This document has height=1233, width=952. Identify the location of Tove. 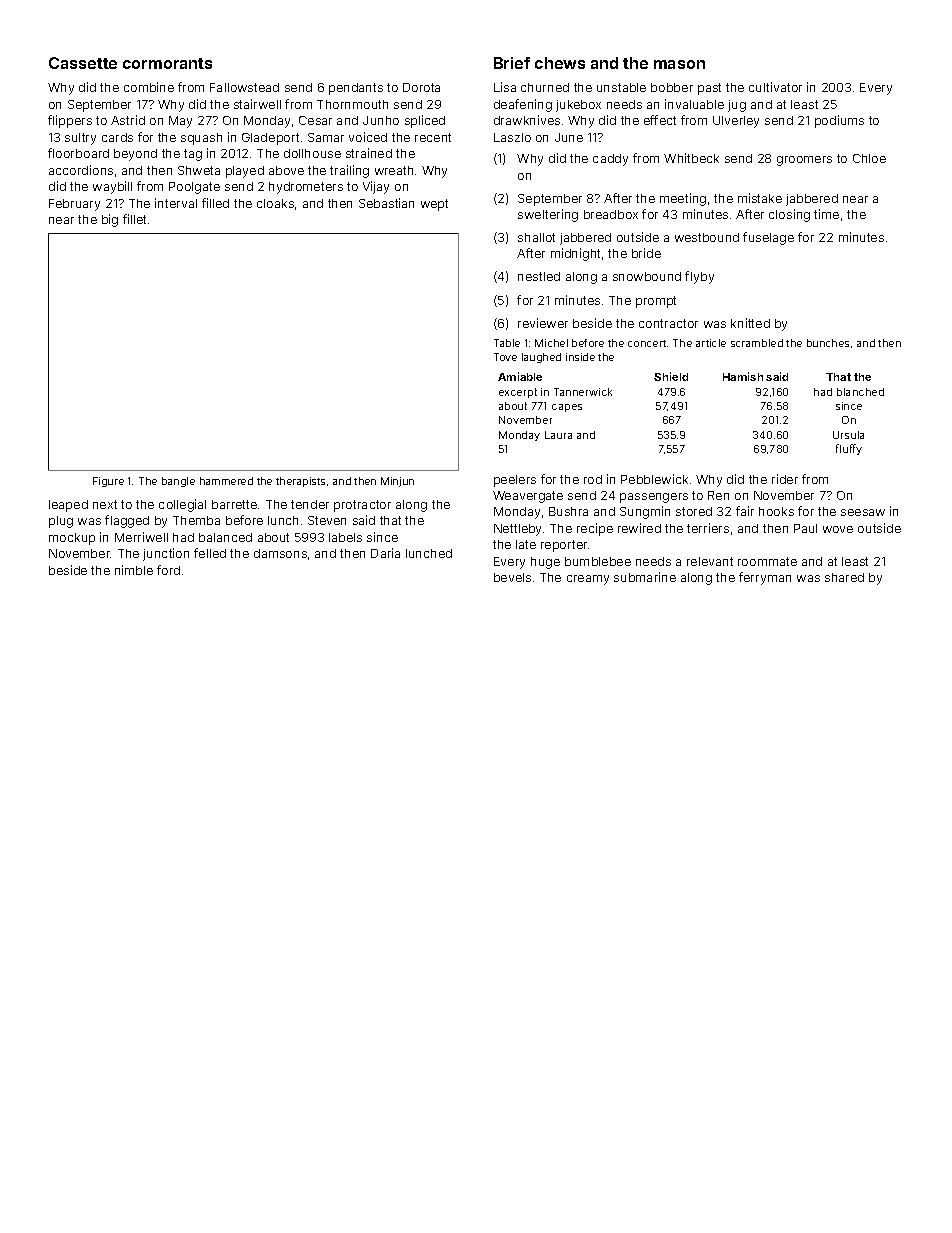
(505, 357).
